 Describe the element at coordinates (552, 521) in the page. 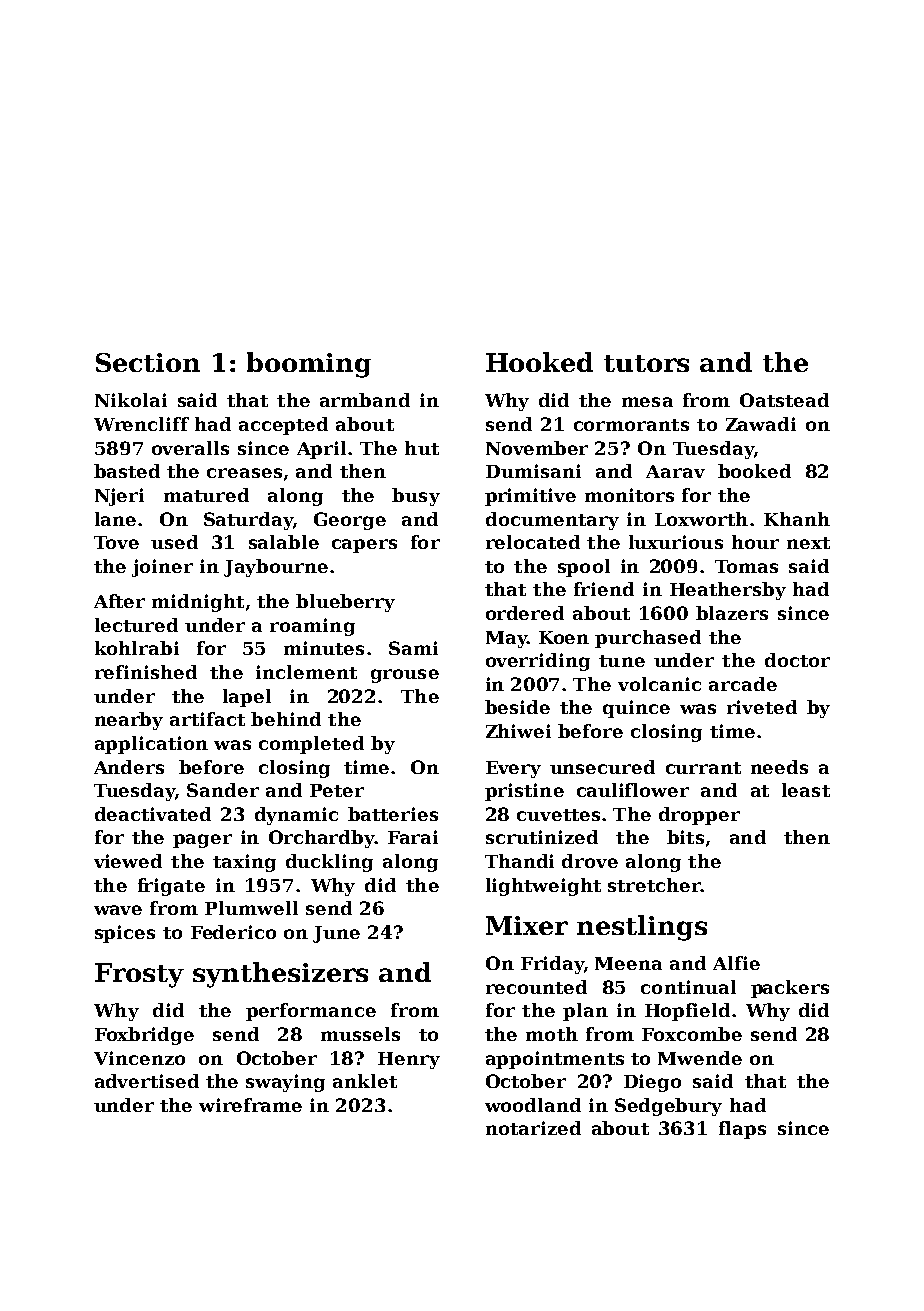

I see `documentary` at that location.
